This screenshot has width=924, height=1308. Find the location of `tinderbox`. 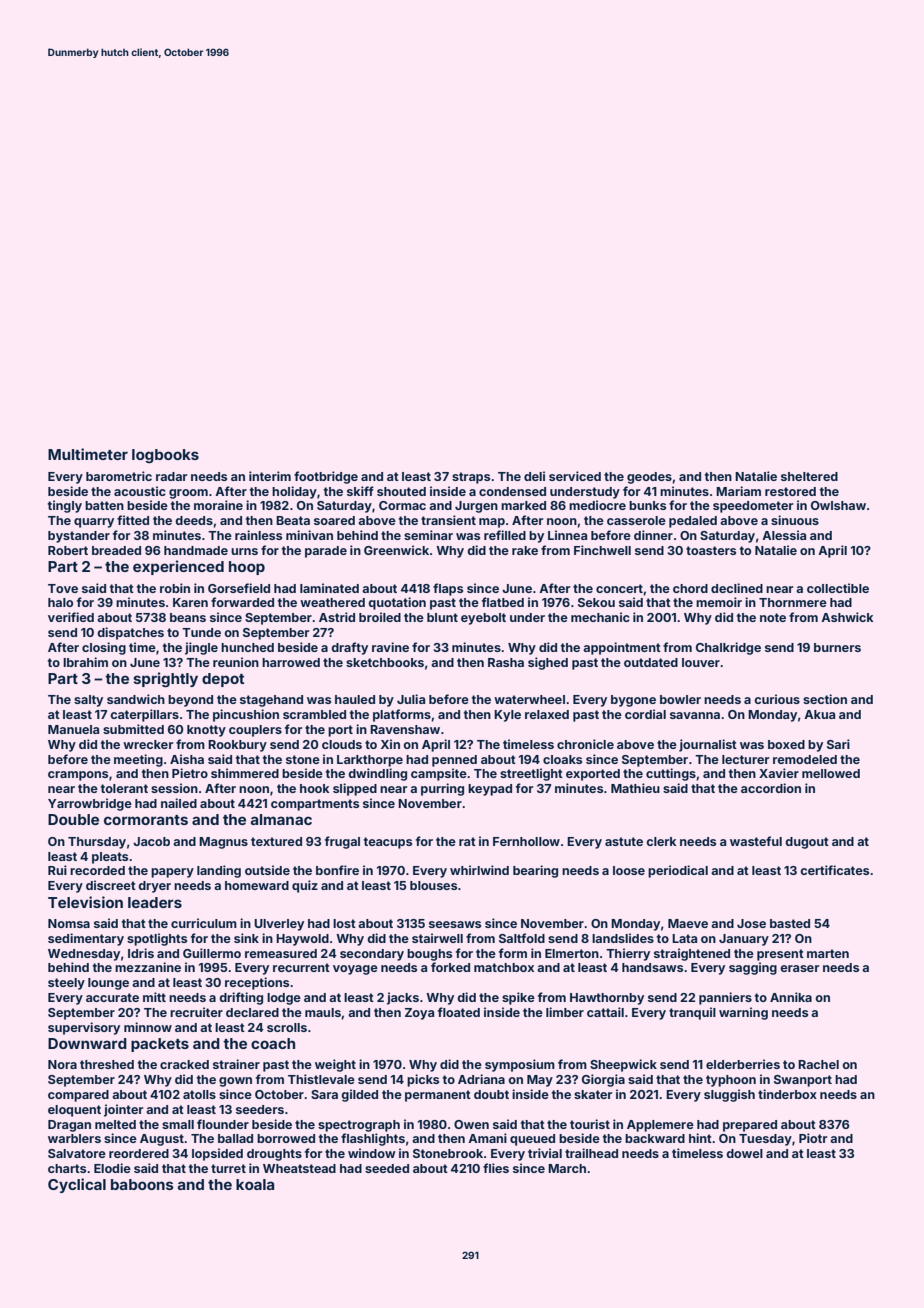

tinderbox is located at coordinates (787, 1094).
